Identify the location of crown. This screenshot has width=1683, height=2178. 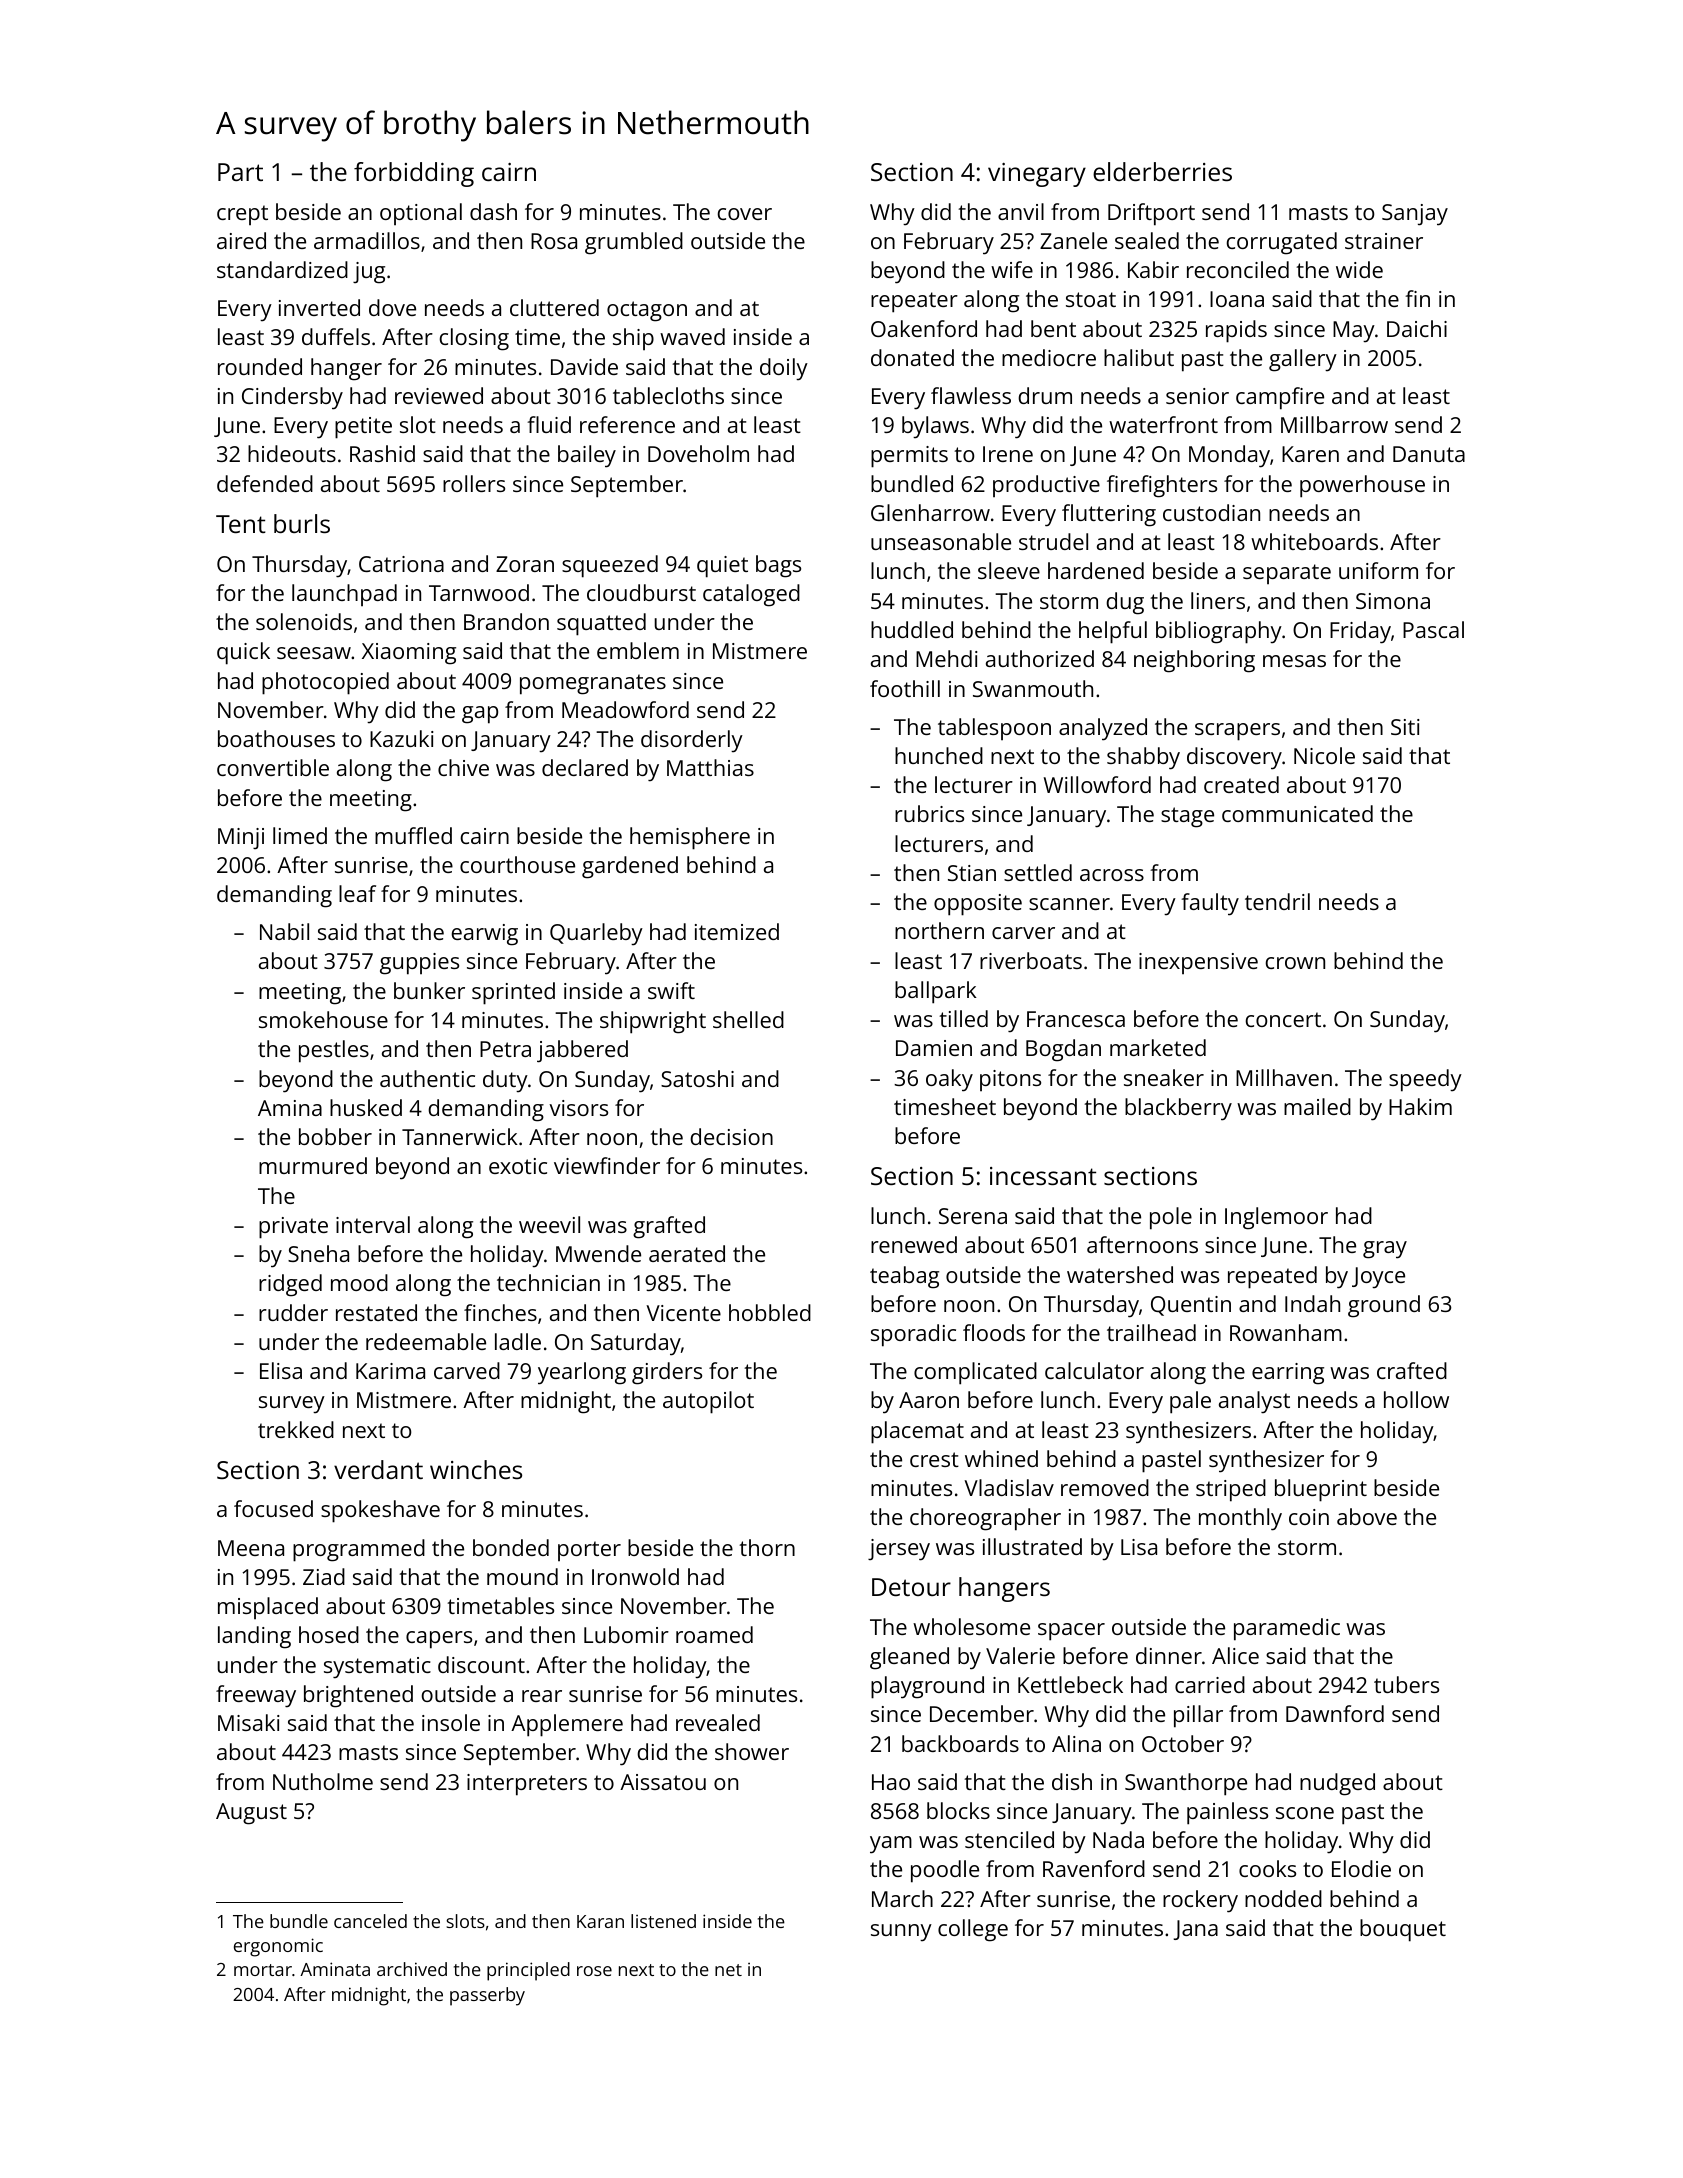
(1295, 963).
